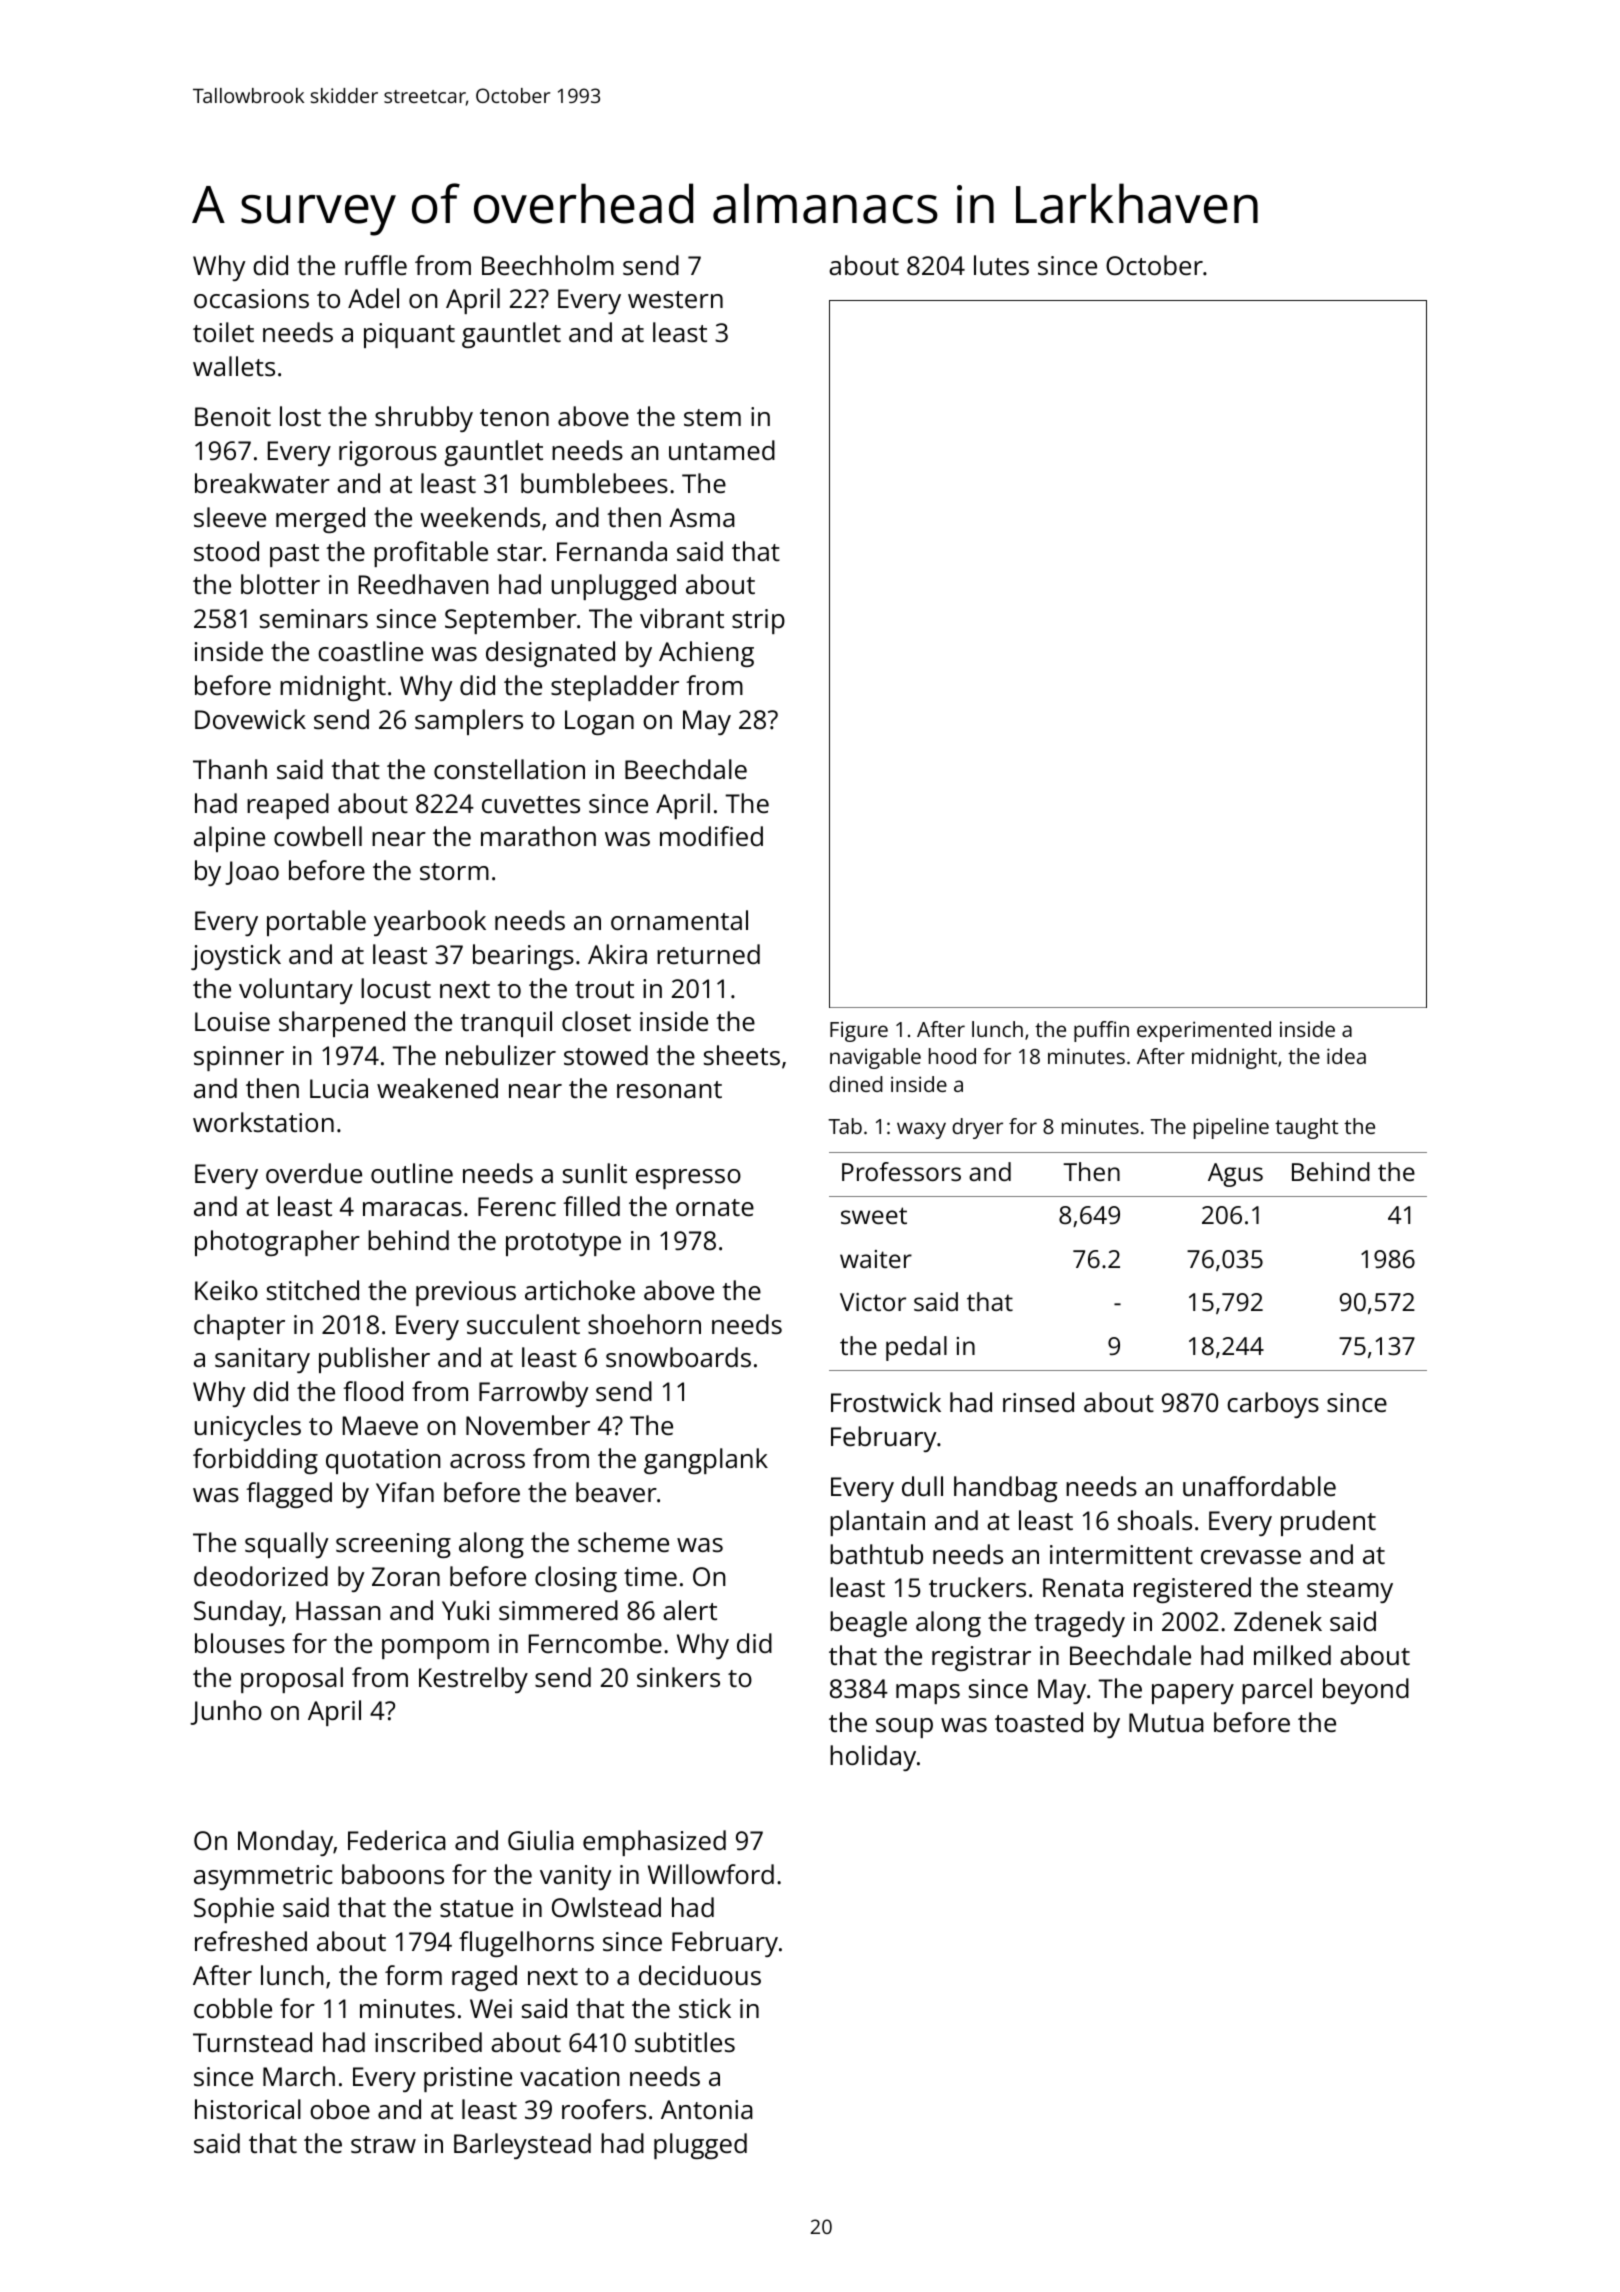 This image has width=1620, height=2292. What do you see at coordinates (1273, 1405) in the image?
I see `carboys` at bounding box center [1273, 1405].
